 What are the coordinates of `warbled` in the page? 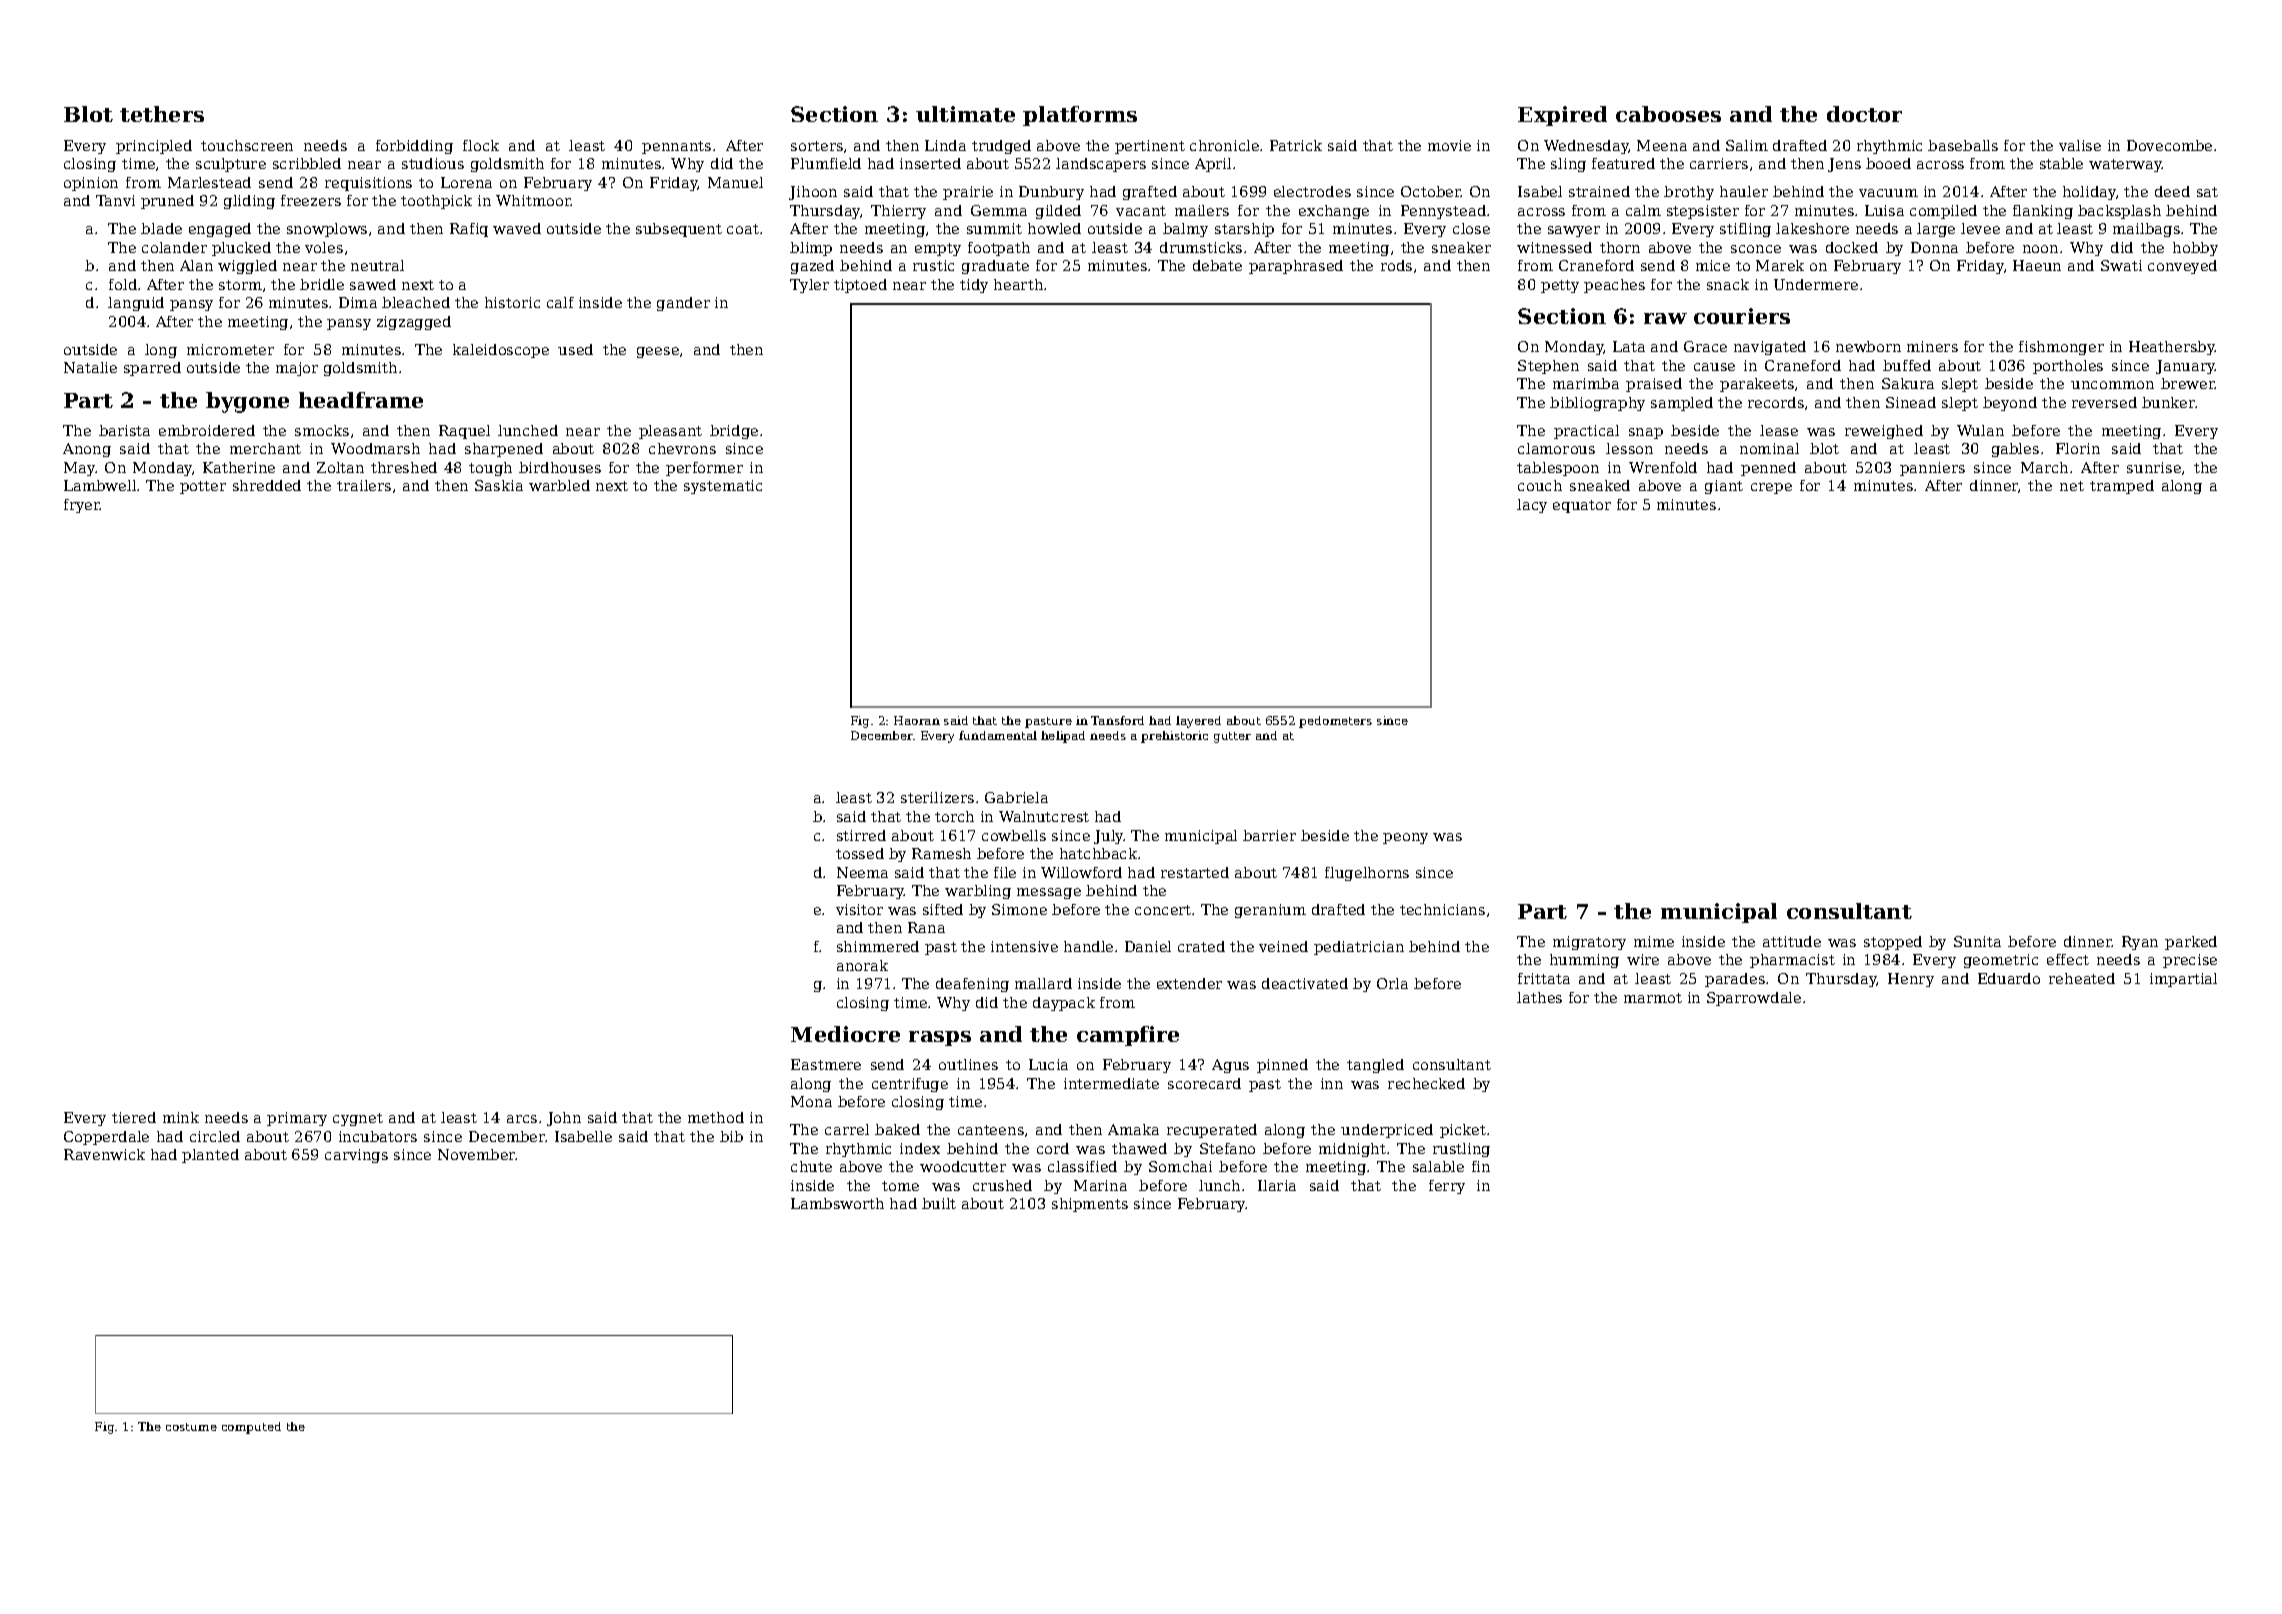 It's located at (559, 485).
